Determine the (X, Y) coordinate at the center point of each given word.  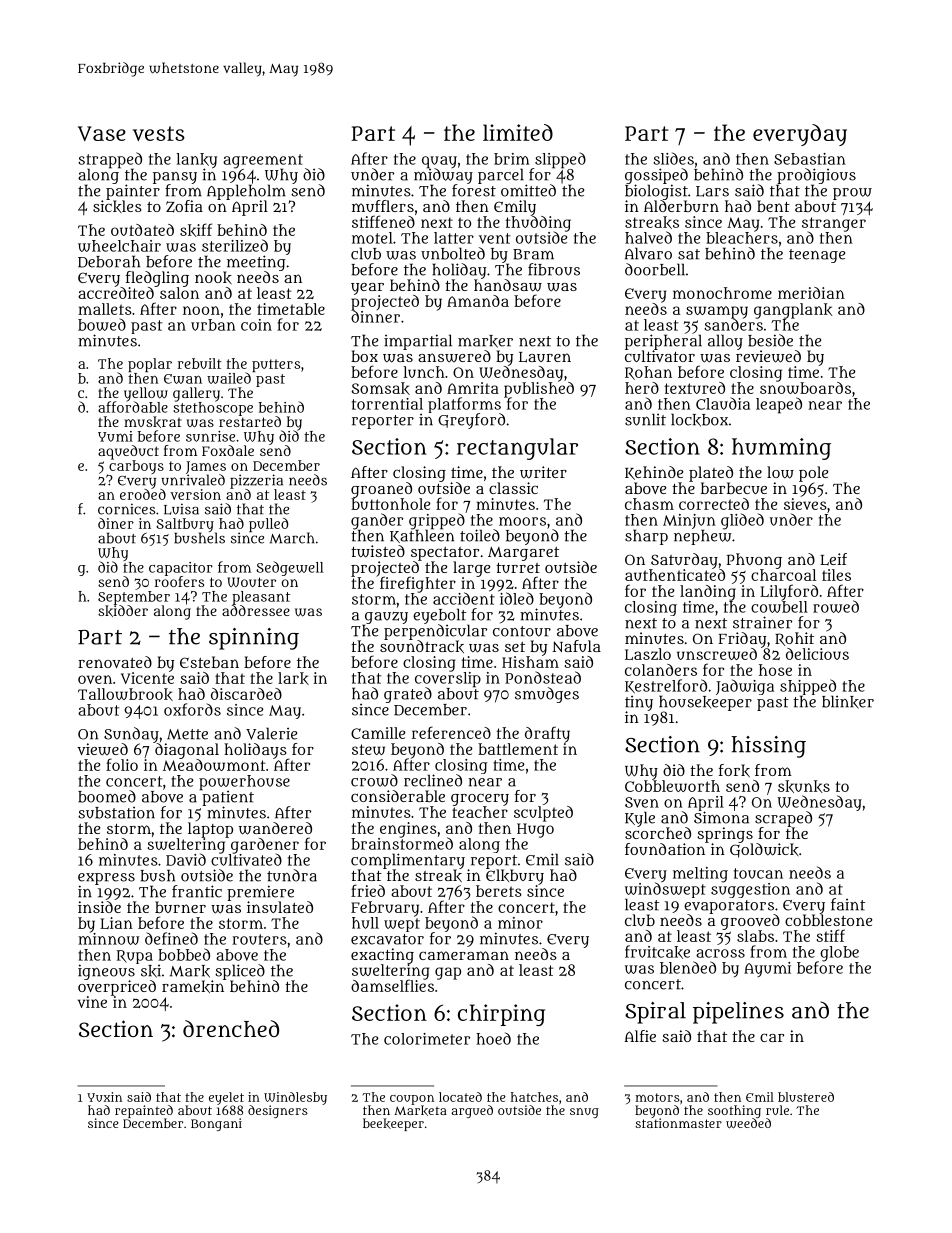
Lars (712, 191)
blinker (848, 702)
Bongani (216, 1124)
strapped (110, 160)
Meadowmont (214, 765)
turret (518, 568)
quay (439, 162)
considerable (398, 796)
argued (472, 1111)
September (134, 598)
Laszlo (648, 654)
